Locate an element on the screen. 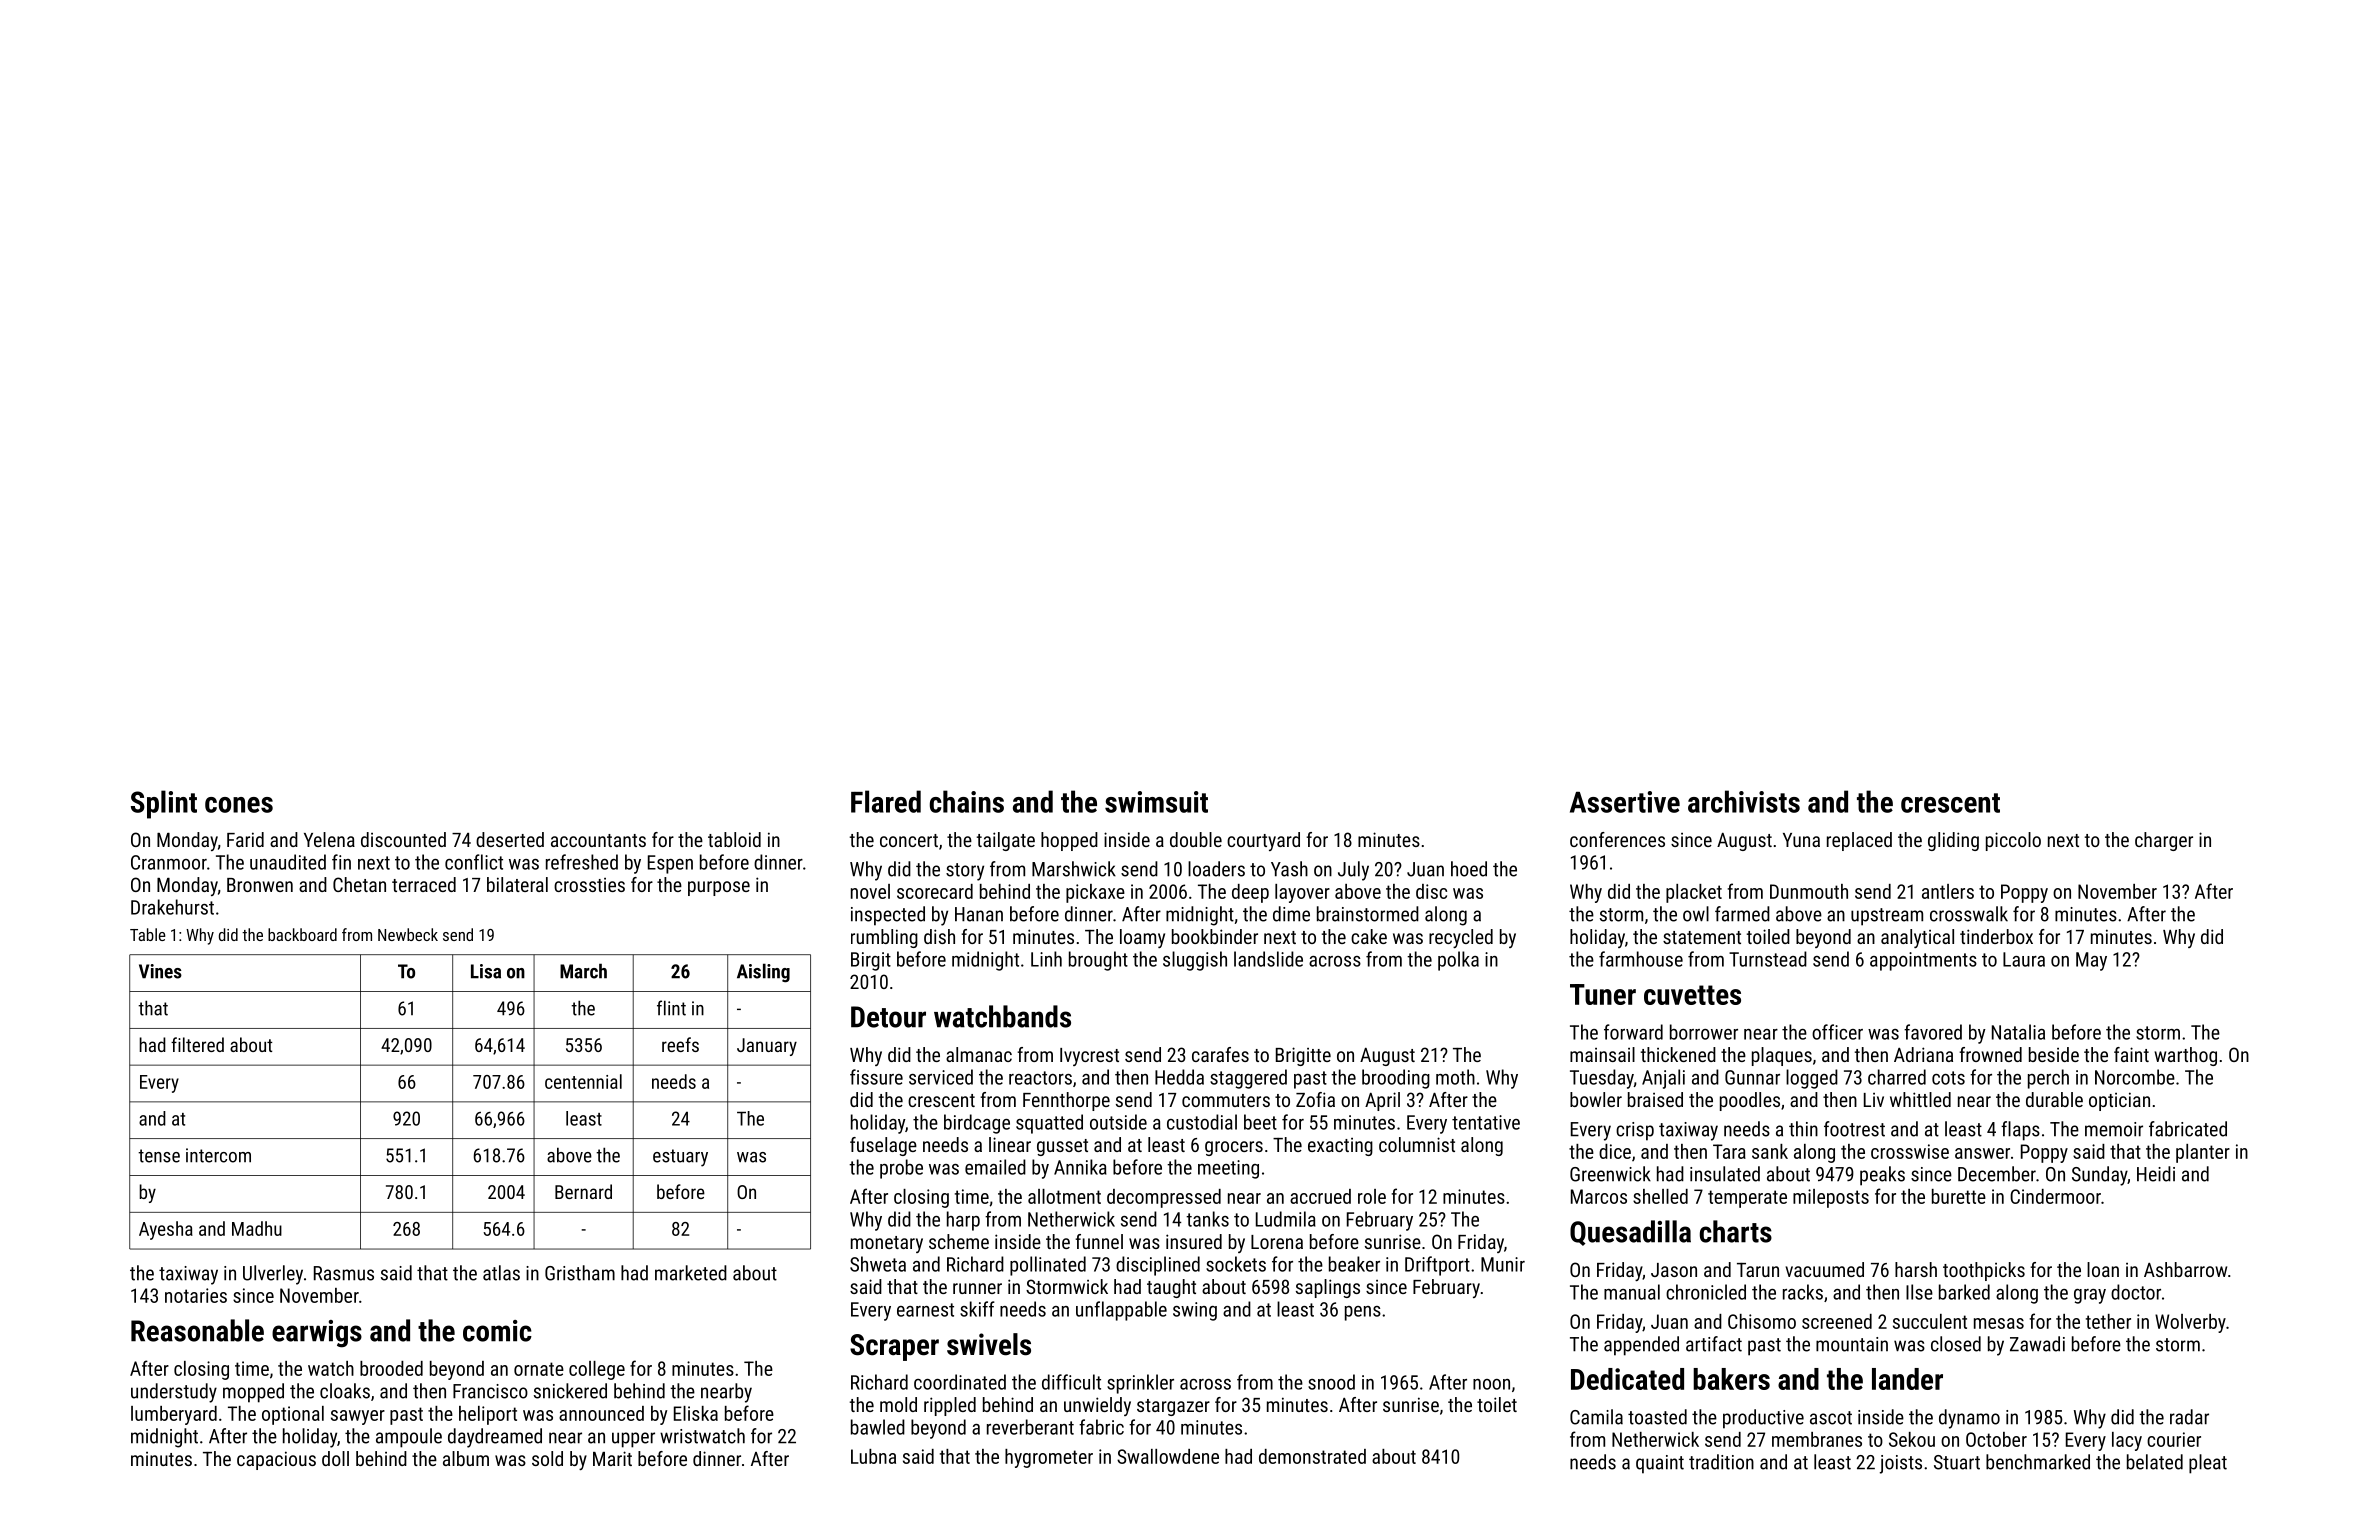 The width and height of the screenshot is (2380, 1540). Annika is located at coordinates (1080, 1167).
